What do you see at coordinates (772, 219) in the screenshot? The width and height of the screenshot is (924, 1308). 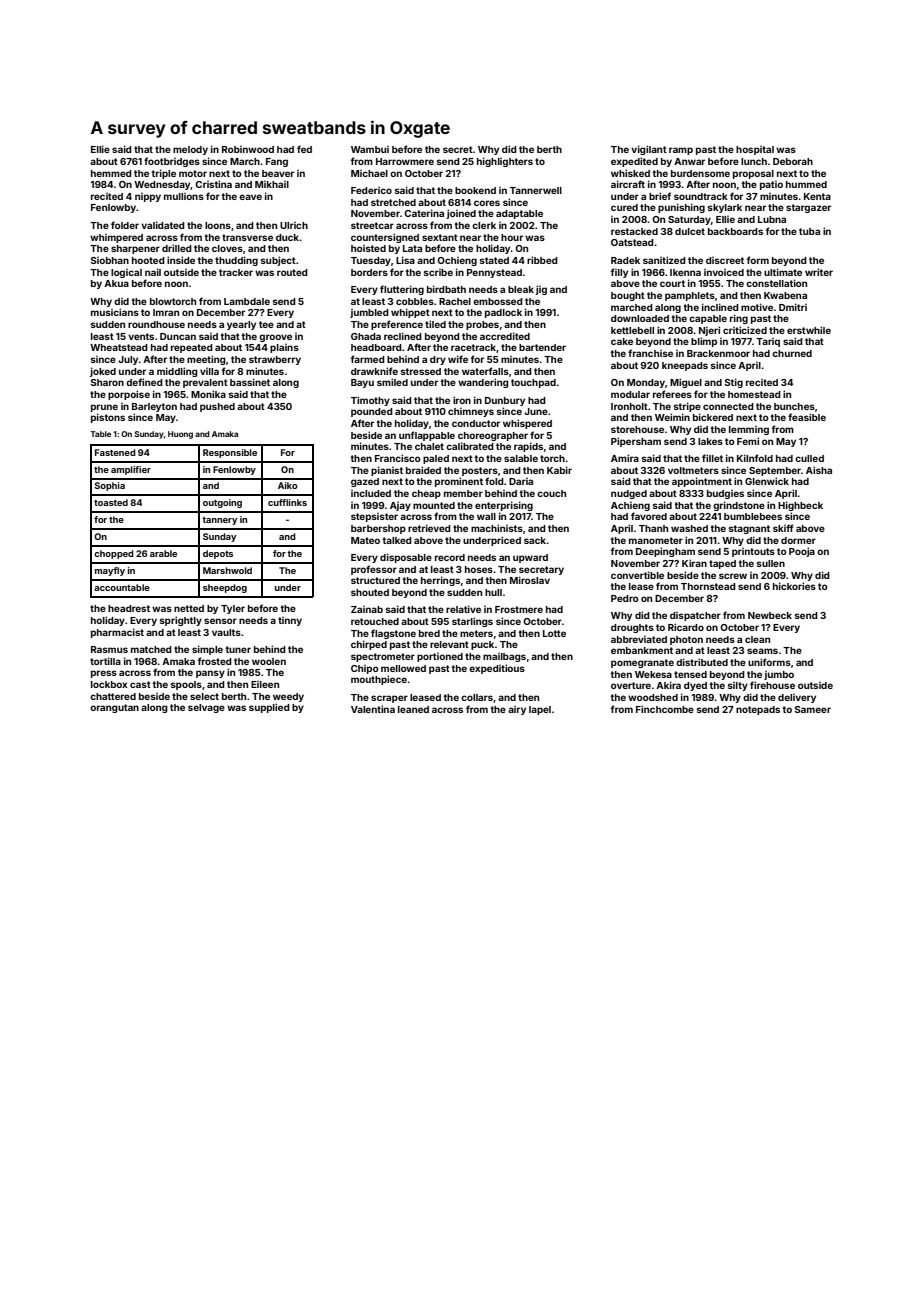 I see `Lubna` at bounding box center [772, 219].
